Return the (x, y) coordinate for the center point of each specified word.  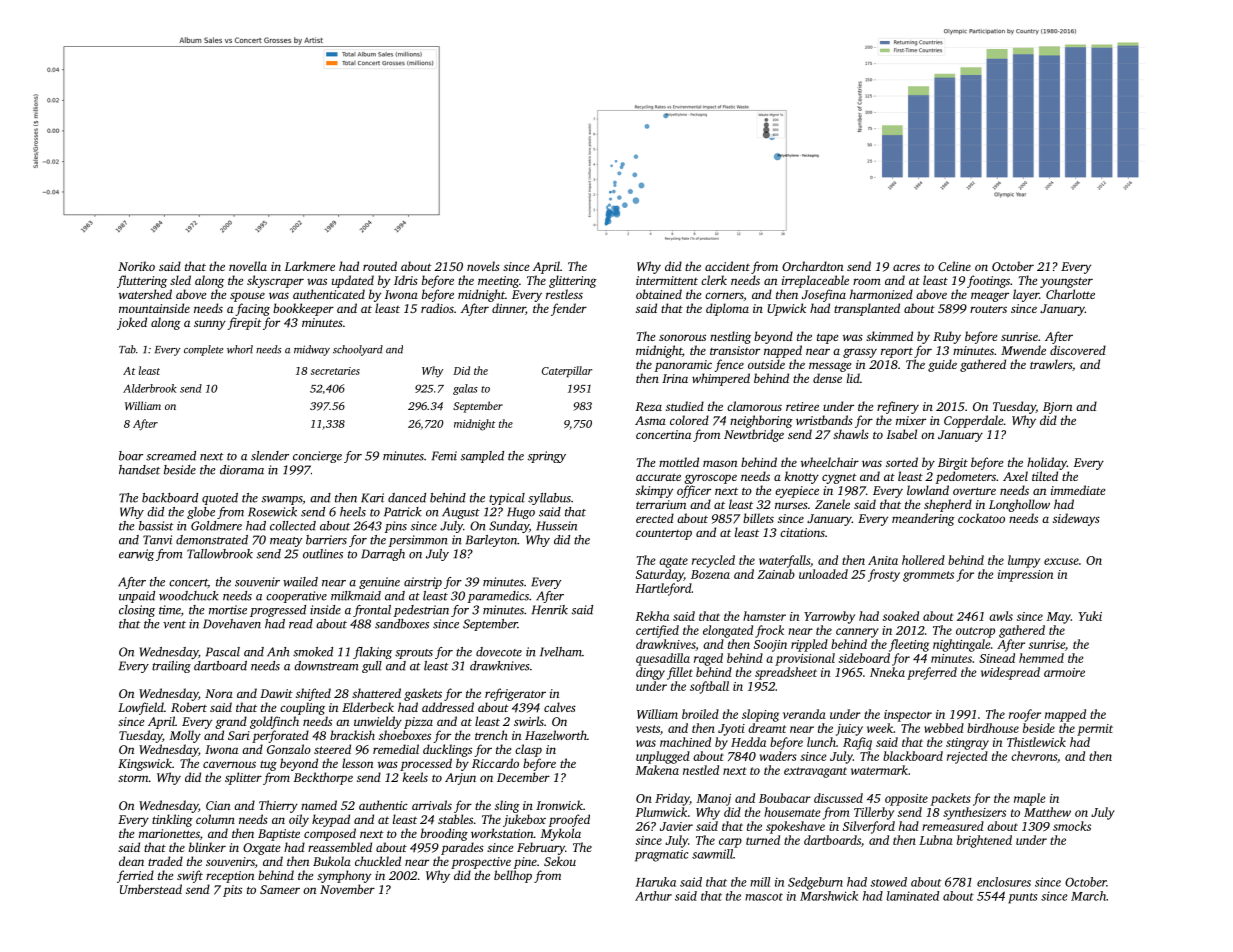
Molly (185, 736)
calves (560, 707)
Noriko (136, 266)
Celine (954, 266)
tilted (1045, 476)
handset (139, 470)
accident (727, 266)
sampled (482, 457)
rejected (967, 757)
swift (190, 876)
